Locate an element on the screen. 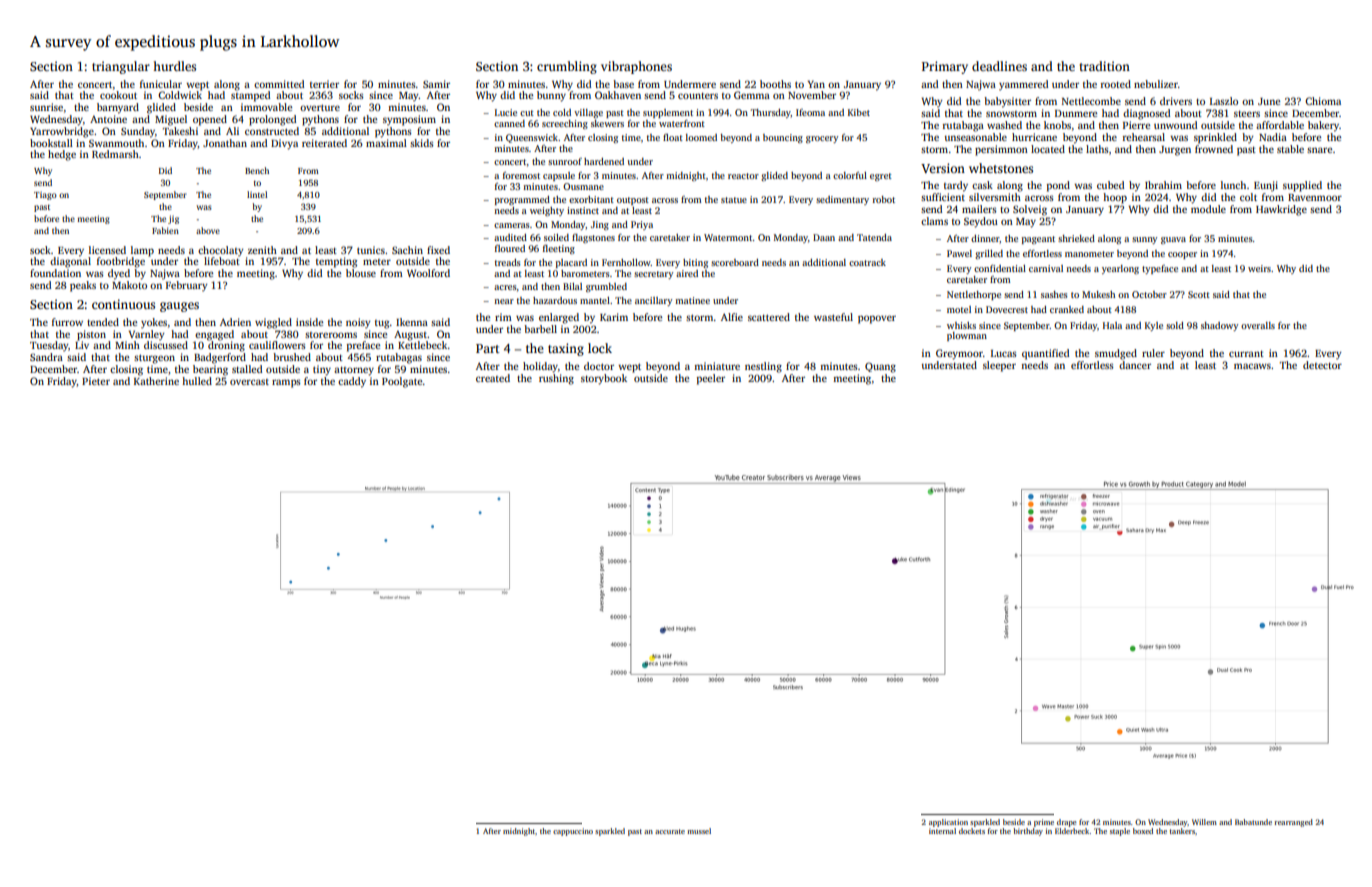 This screenshot has height=887, width=1372. cappuccino is located at coordinates (573, 832).
